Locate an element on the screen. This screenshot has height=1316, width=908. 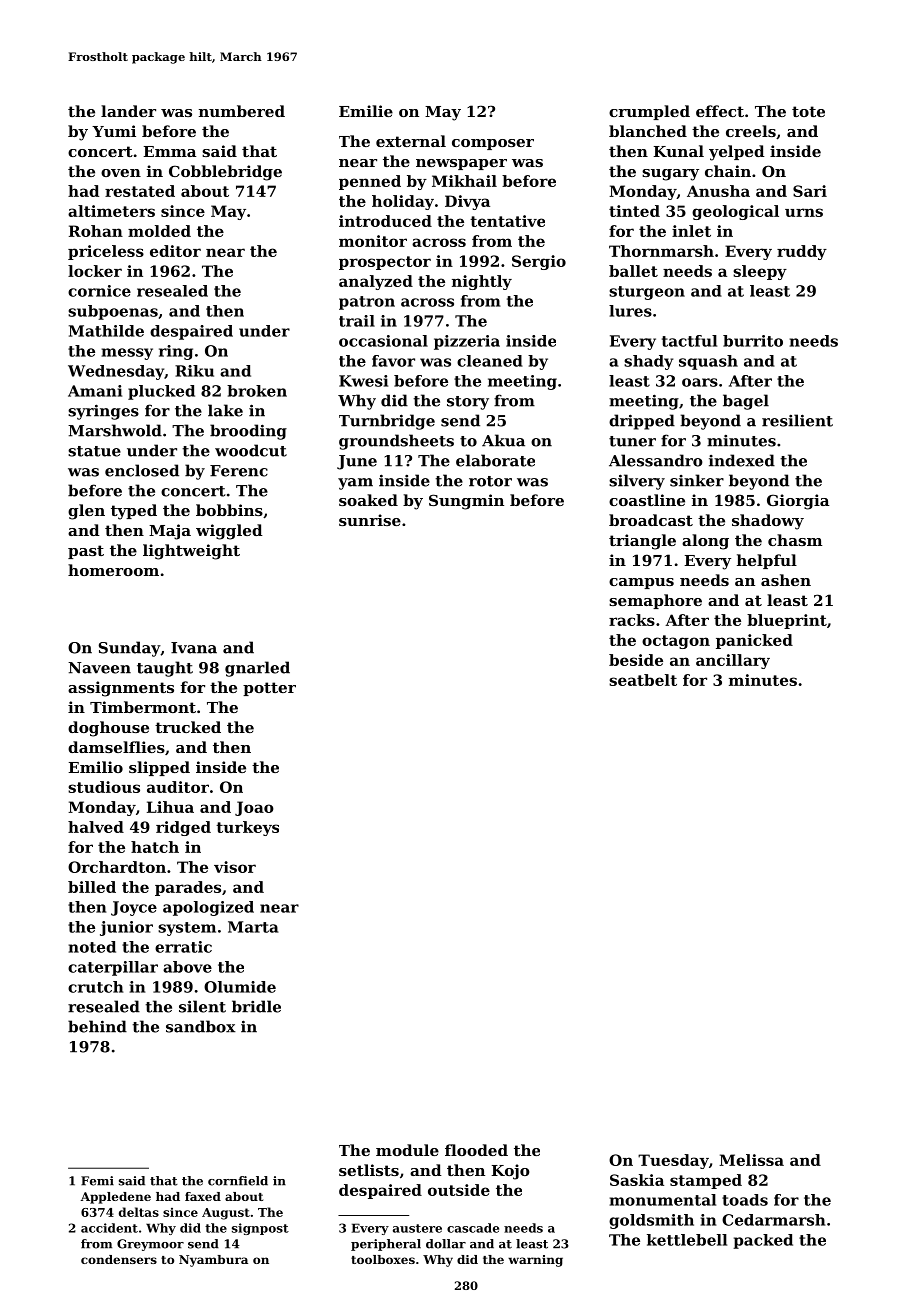
Riku is located at coordinates (194, 371).
